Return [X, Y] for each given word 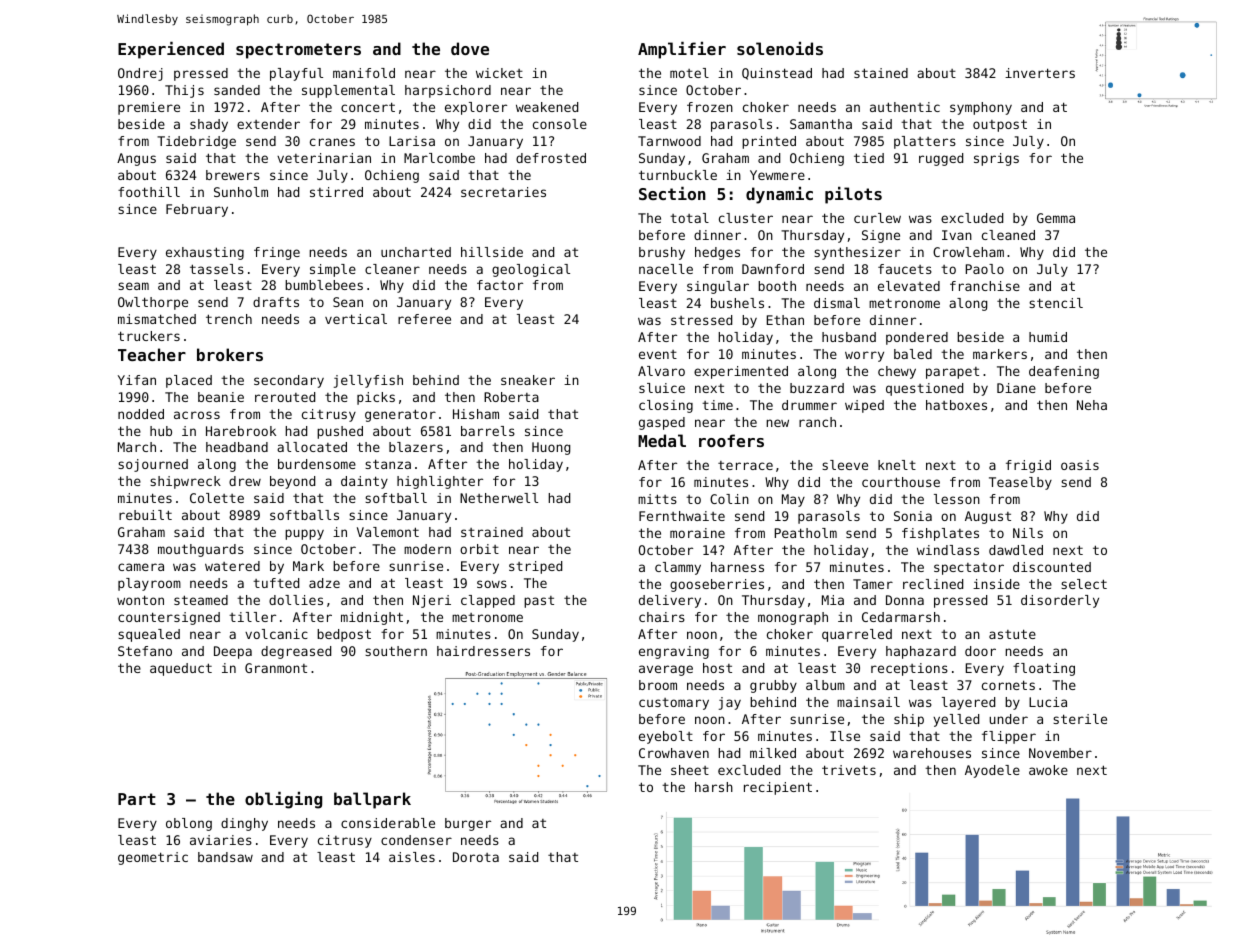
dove [470, 48]
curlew [877, 218]
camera [141, 567]
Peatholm [806, 533]
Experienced [171, 50]
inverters [1040, 73]
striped [535, 567]
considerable [388, 823]
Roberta [511, 397]
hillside [492, 252]
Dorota [476, 857]
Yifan [137, 380]
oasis [1080, 465]
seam [133, 286]
